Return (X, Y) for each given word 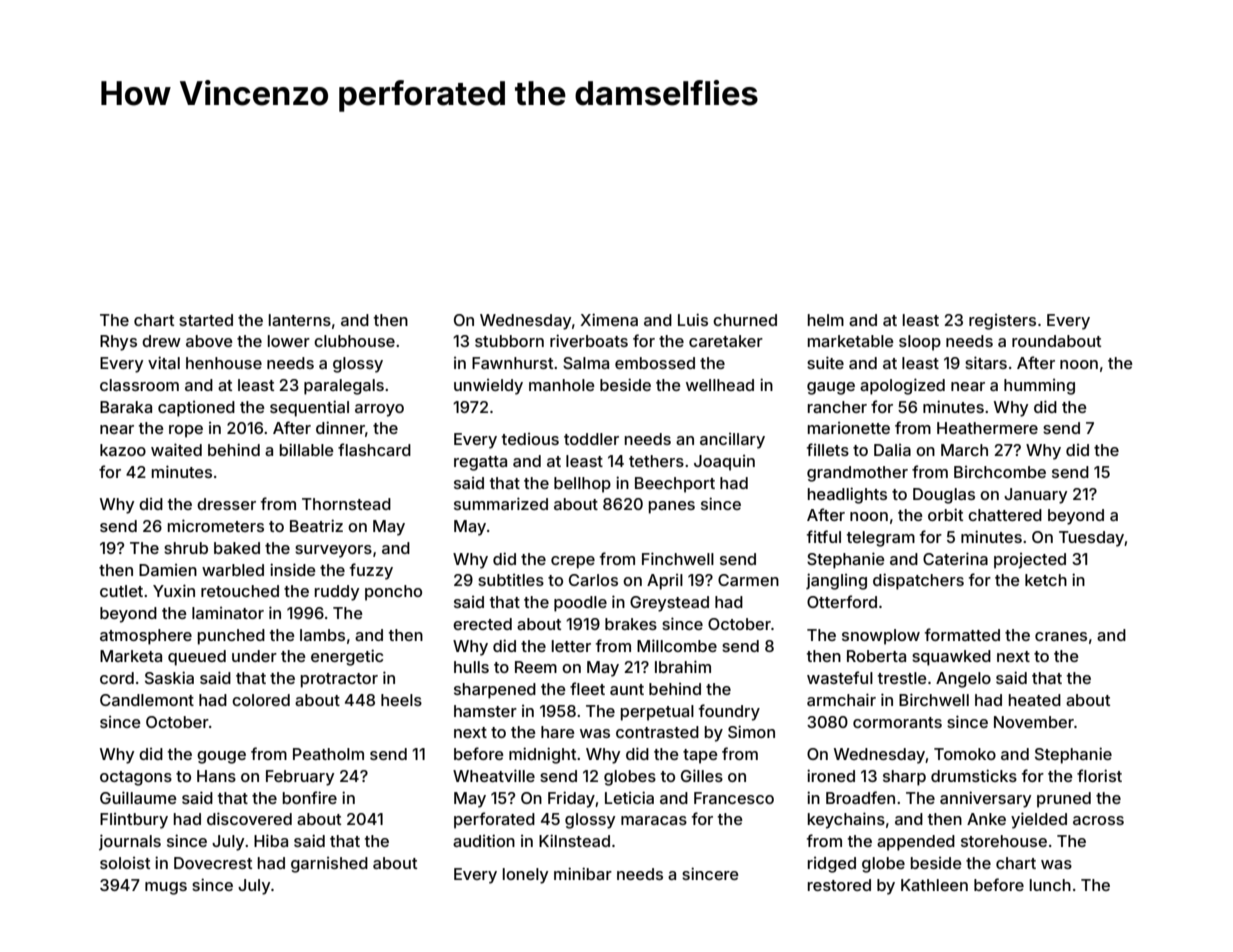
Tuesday (1092, 539)
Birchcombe (1000, 472)
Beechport (675, 485)
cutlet (121, 591)
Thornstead (346, 504)
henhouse (224, 363)
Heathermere (987, 428)
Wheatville (494, 775)
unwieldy (488, 387)
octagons (136, 778)
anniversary (986, 799)
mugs (166, 888)
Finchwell (678, 558)
